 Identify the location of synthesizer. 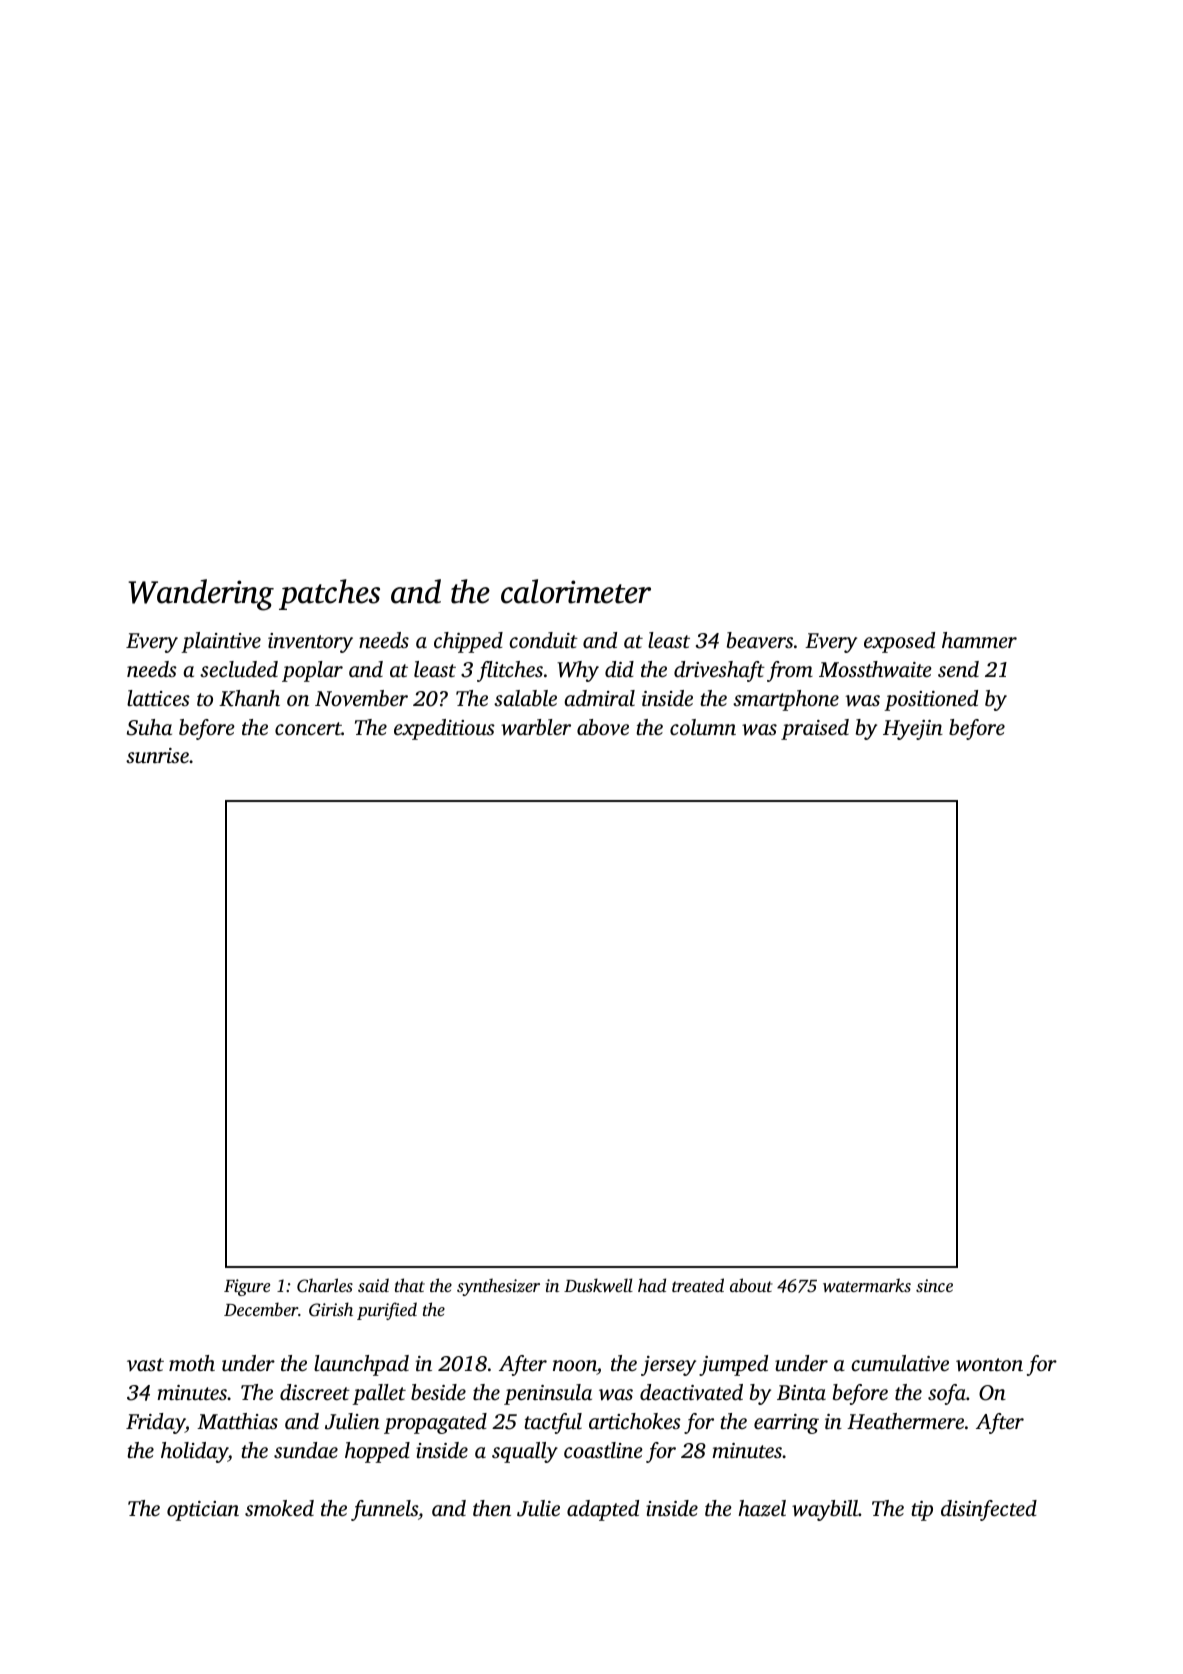
(498, 1287).
